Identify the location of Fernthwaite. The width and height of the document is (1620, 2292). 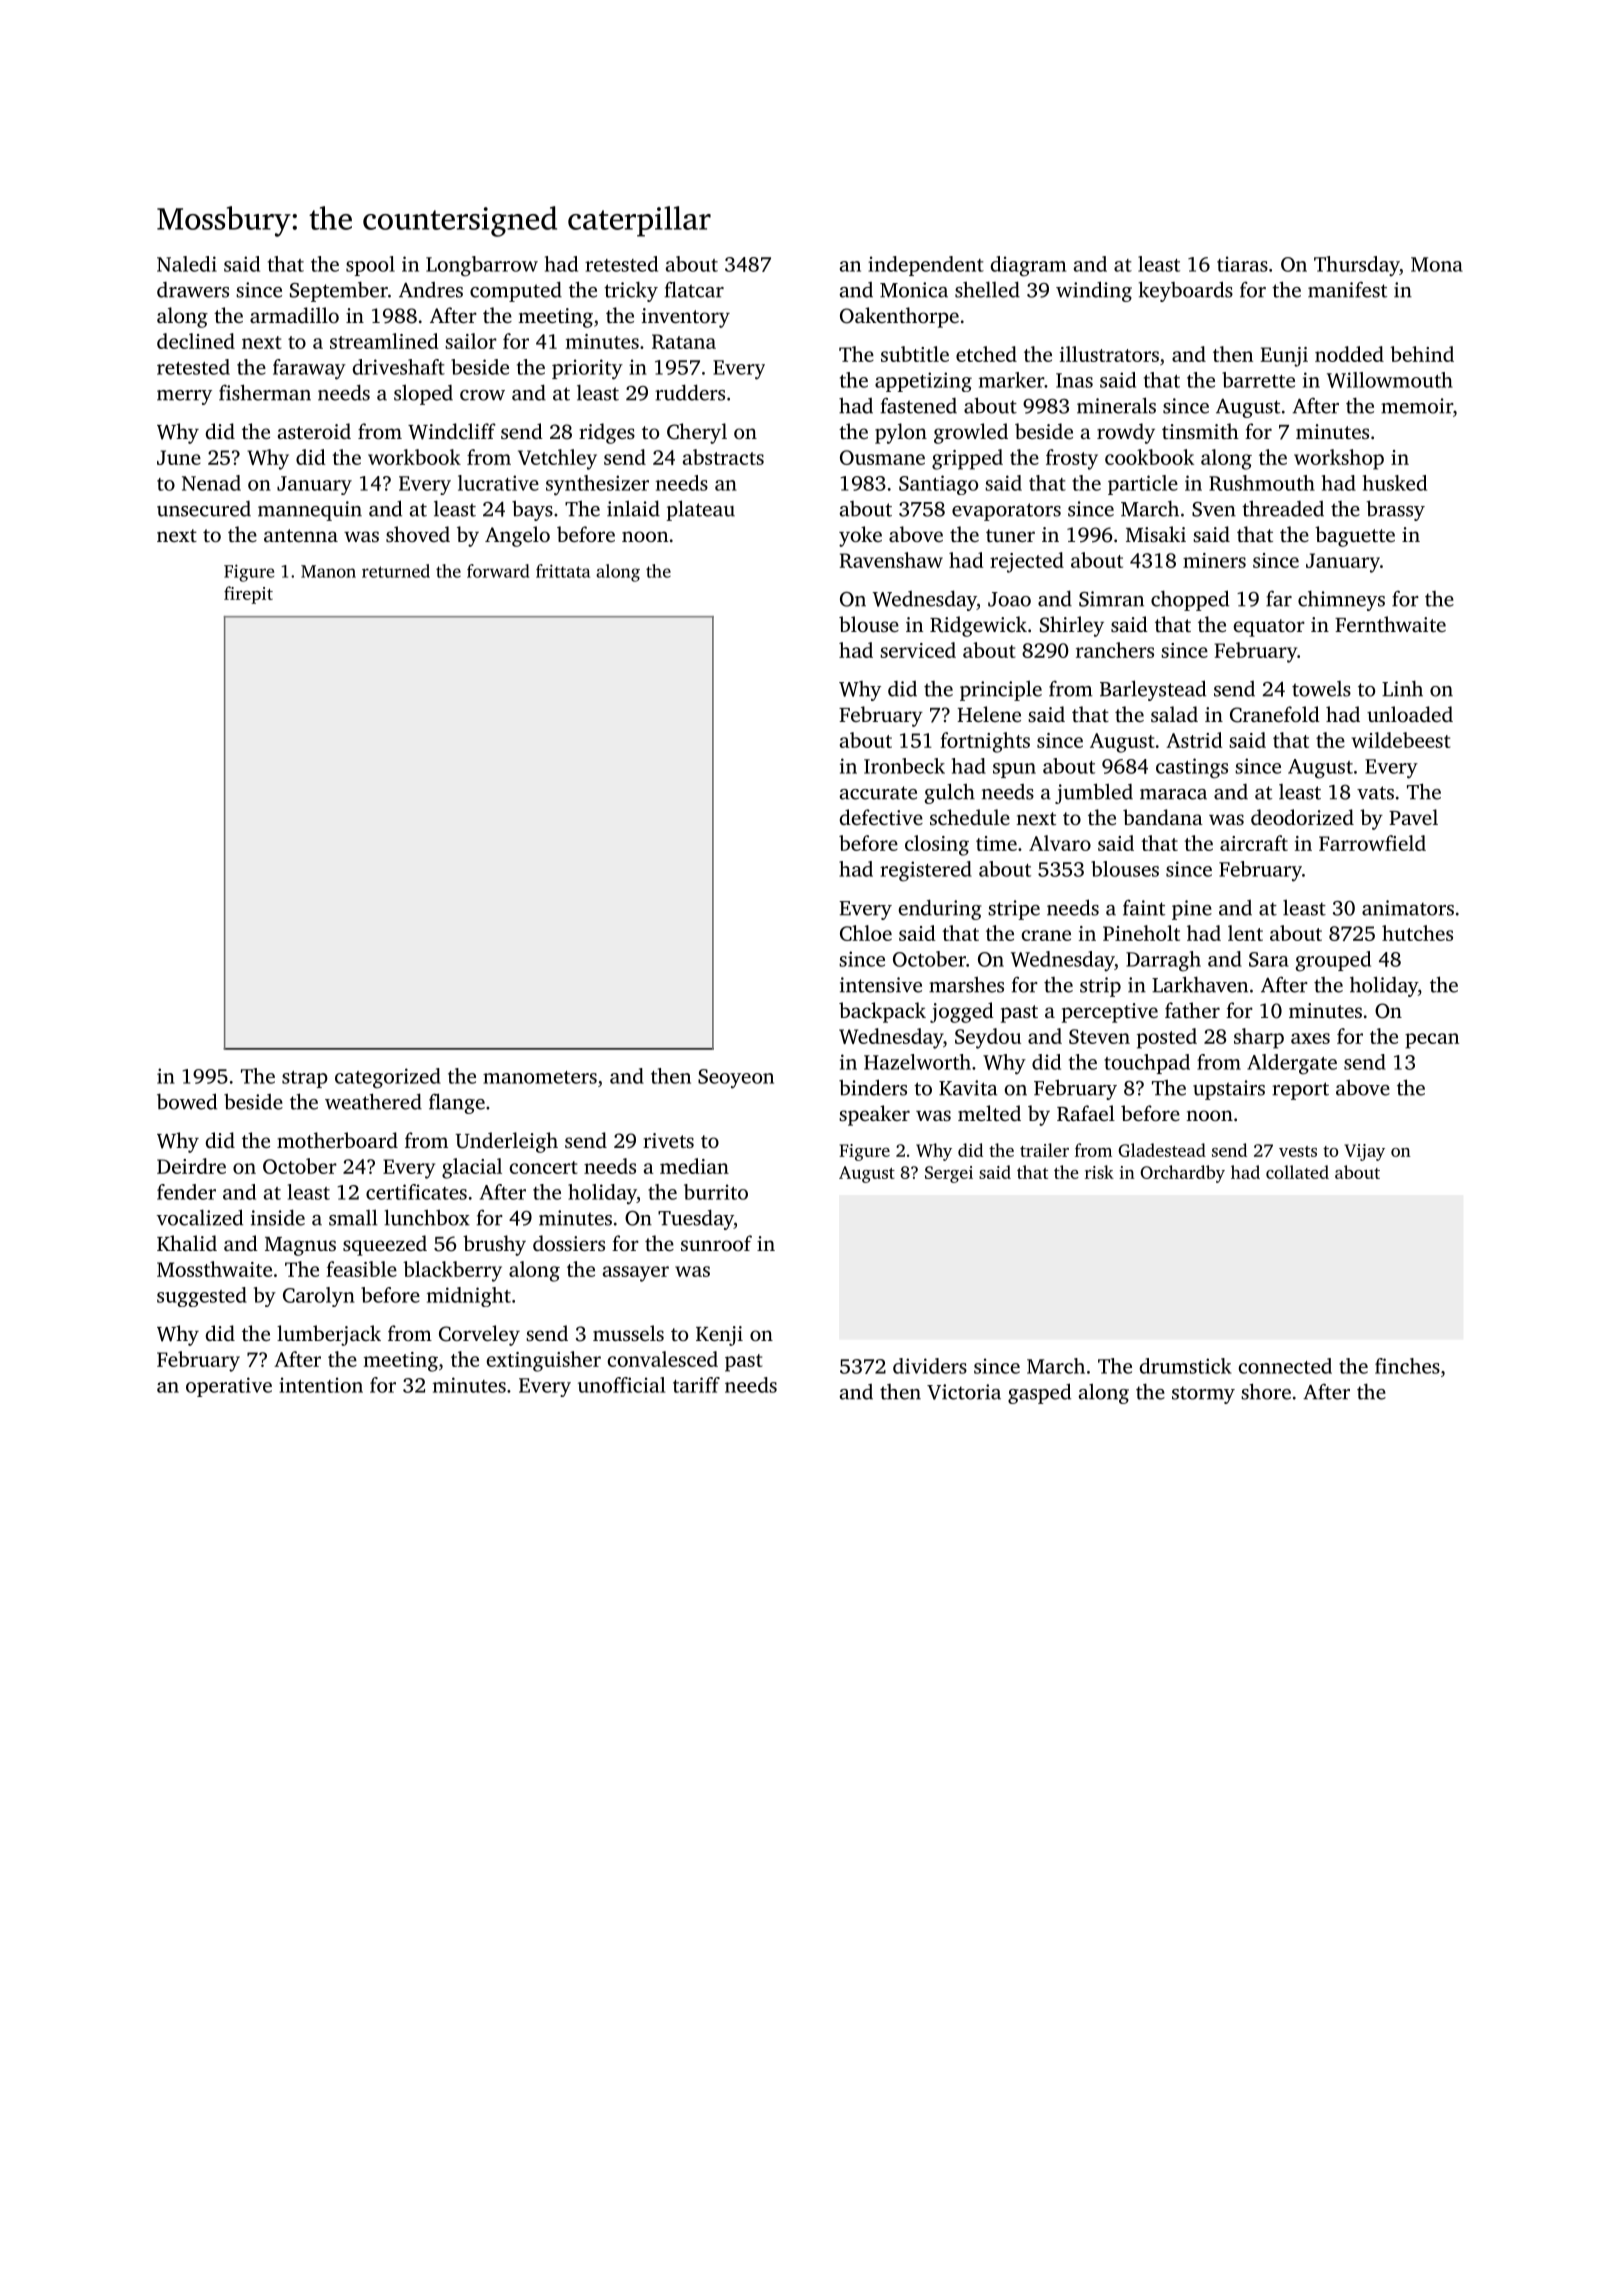
(1390, 624).
